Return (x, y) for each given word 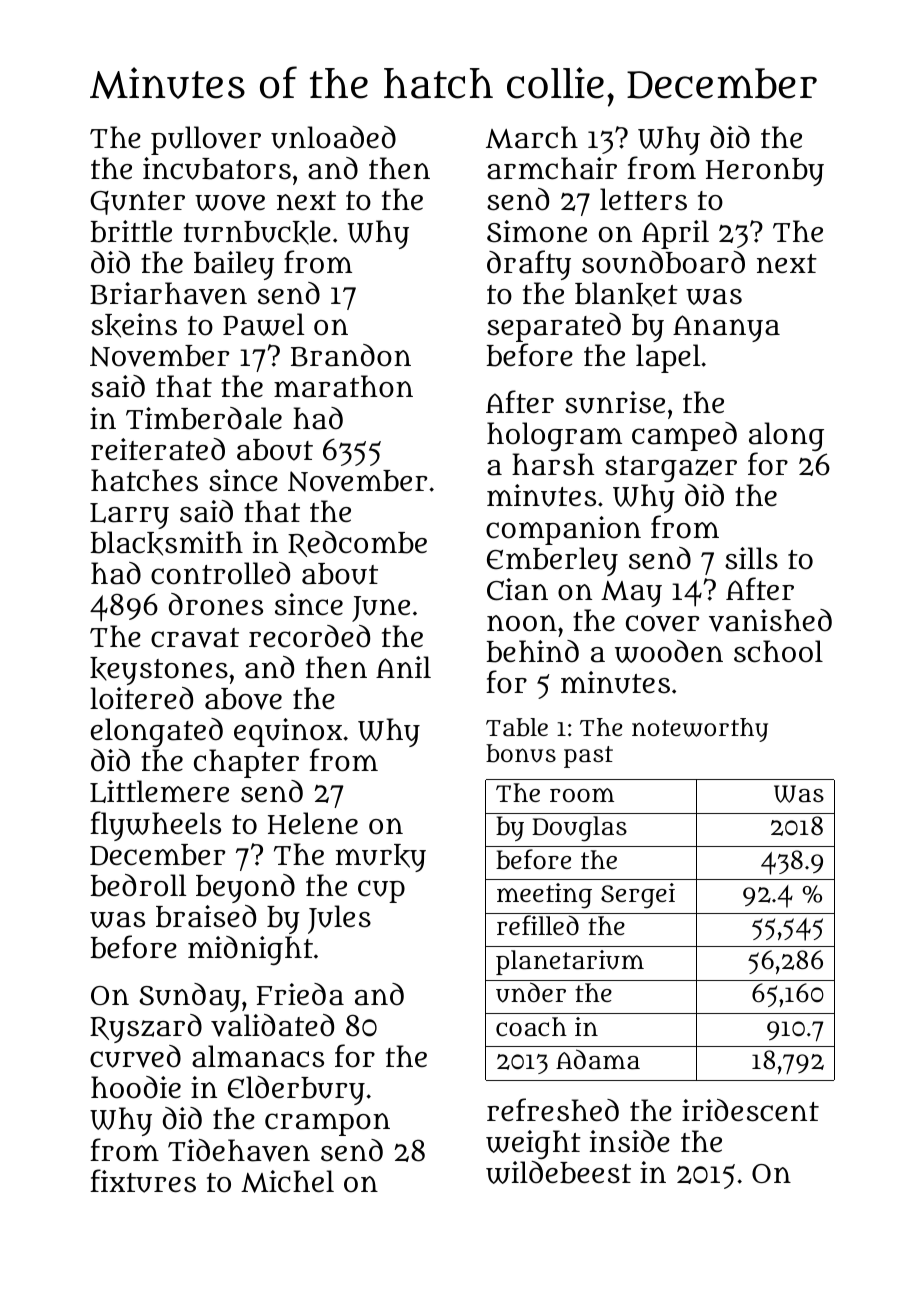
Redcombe (357, 544)
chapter (246, 763)
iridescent (750, 1110)
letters (643, 199)
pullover (206, 140)
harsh (553, 464)
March (532, 137)
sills (751, 558)
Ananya (726, 328)
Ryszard (146, 1028)
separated (554, 327)
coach (531, 1027)
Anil (403, 667)
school (778, 651)
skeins (134, 325)
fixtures (143, 1181)
